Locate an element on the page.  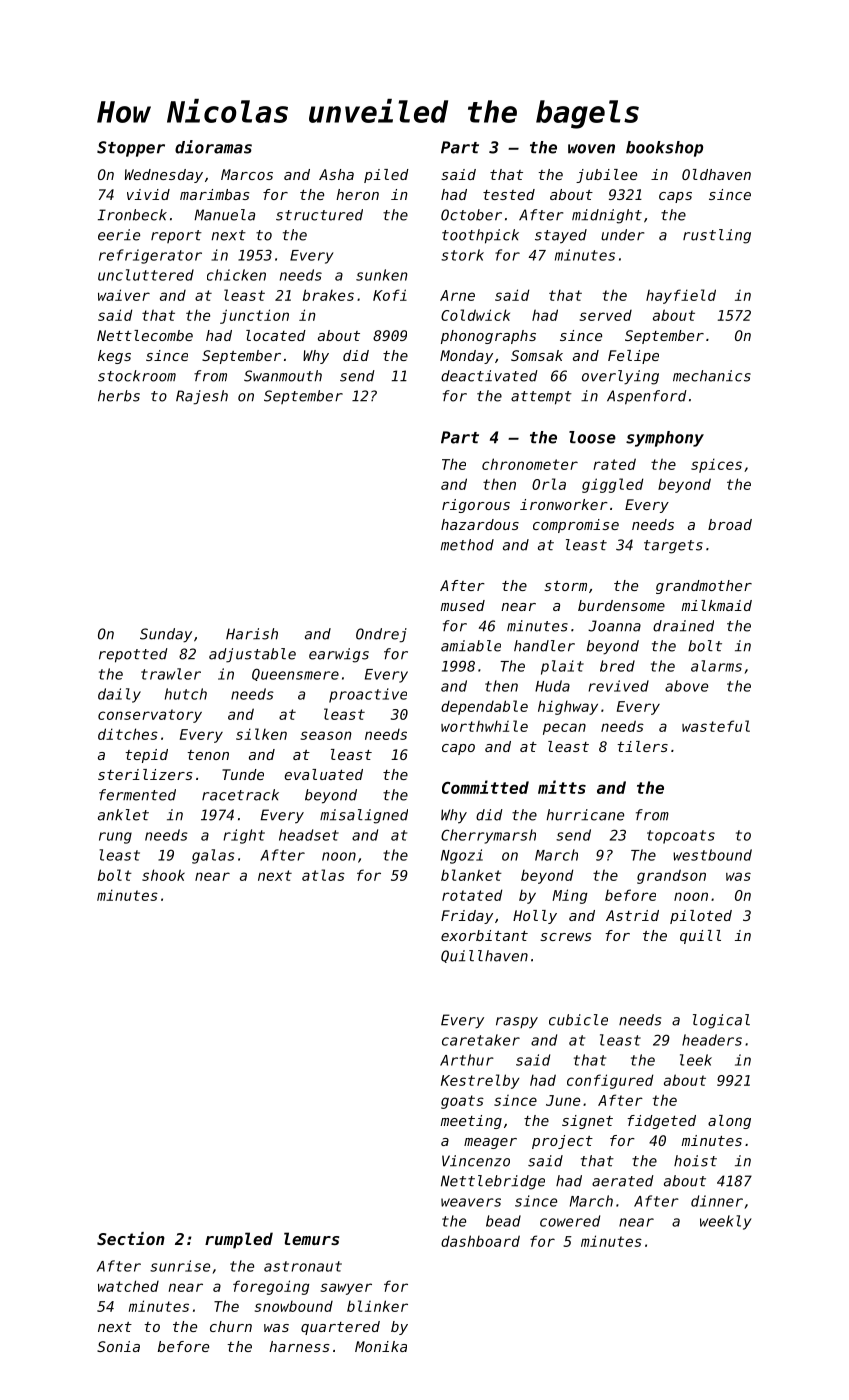
churn is located at coordinates (231, 1326).
